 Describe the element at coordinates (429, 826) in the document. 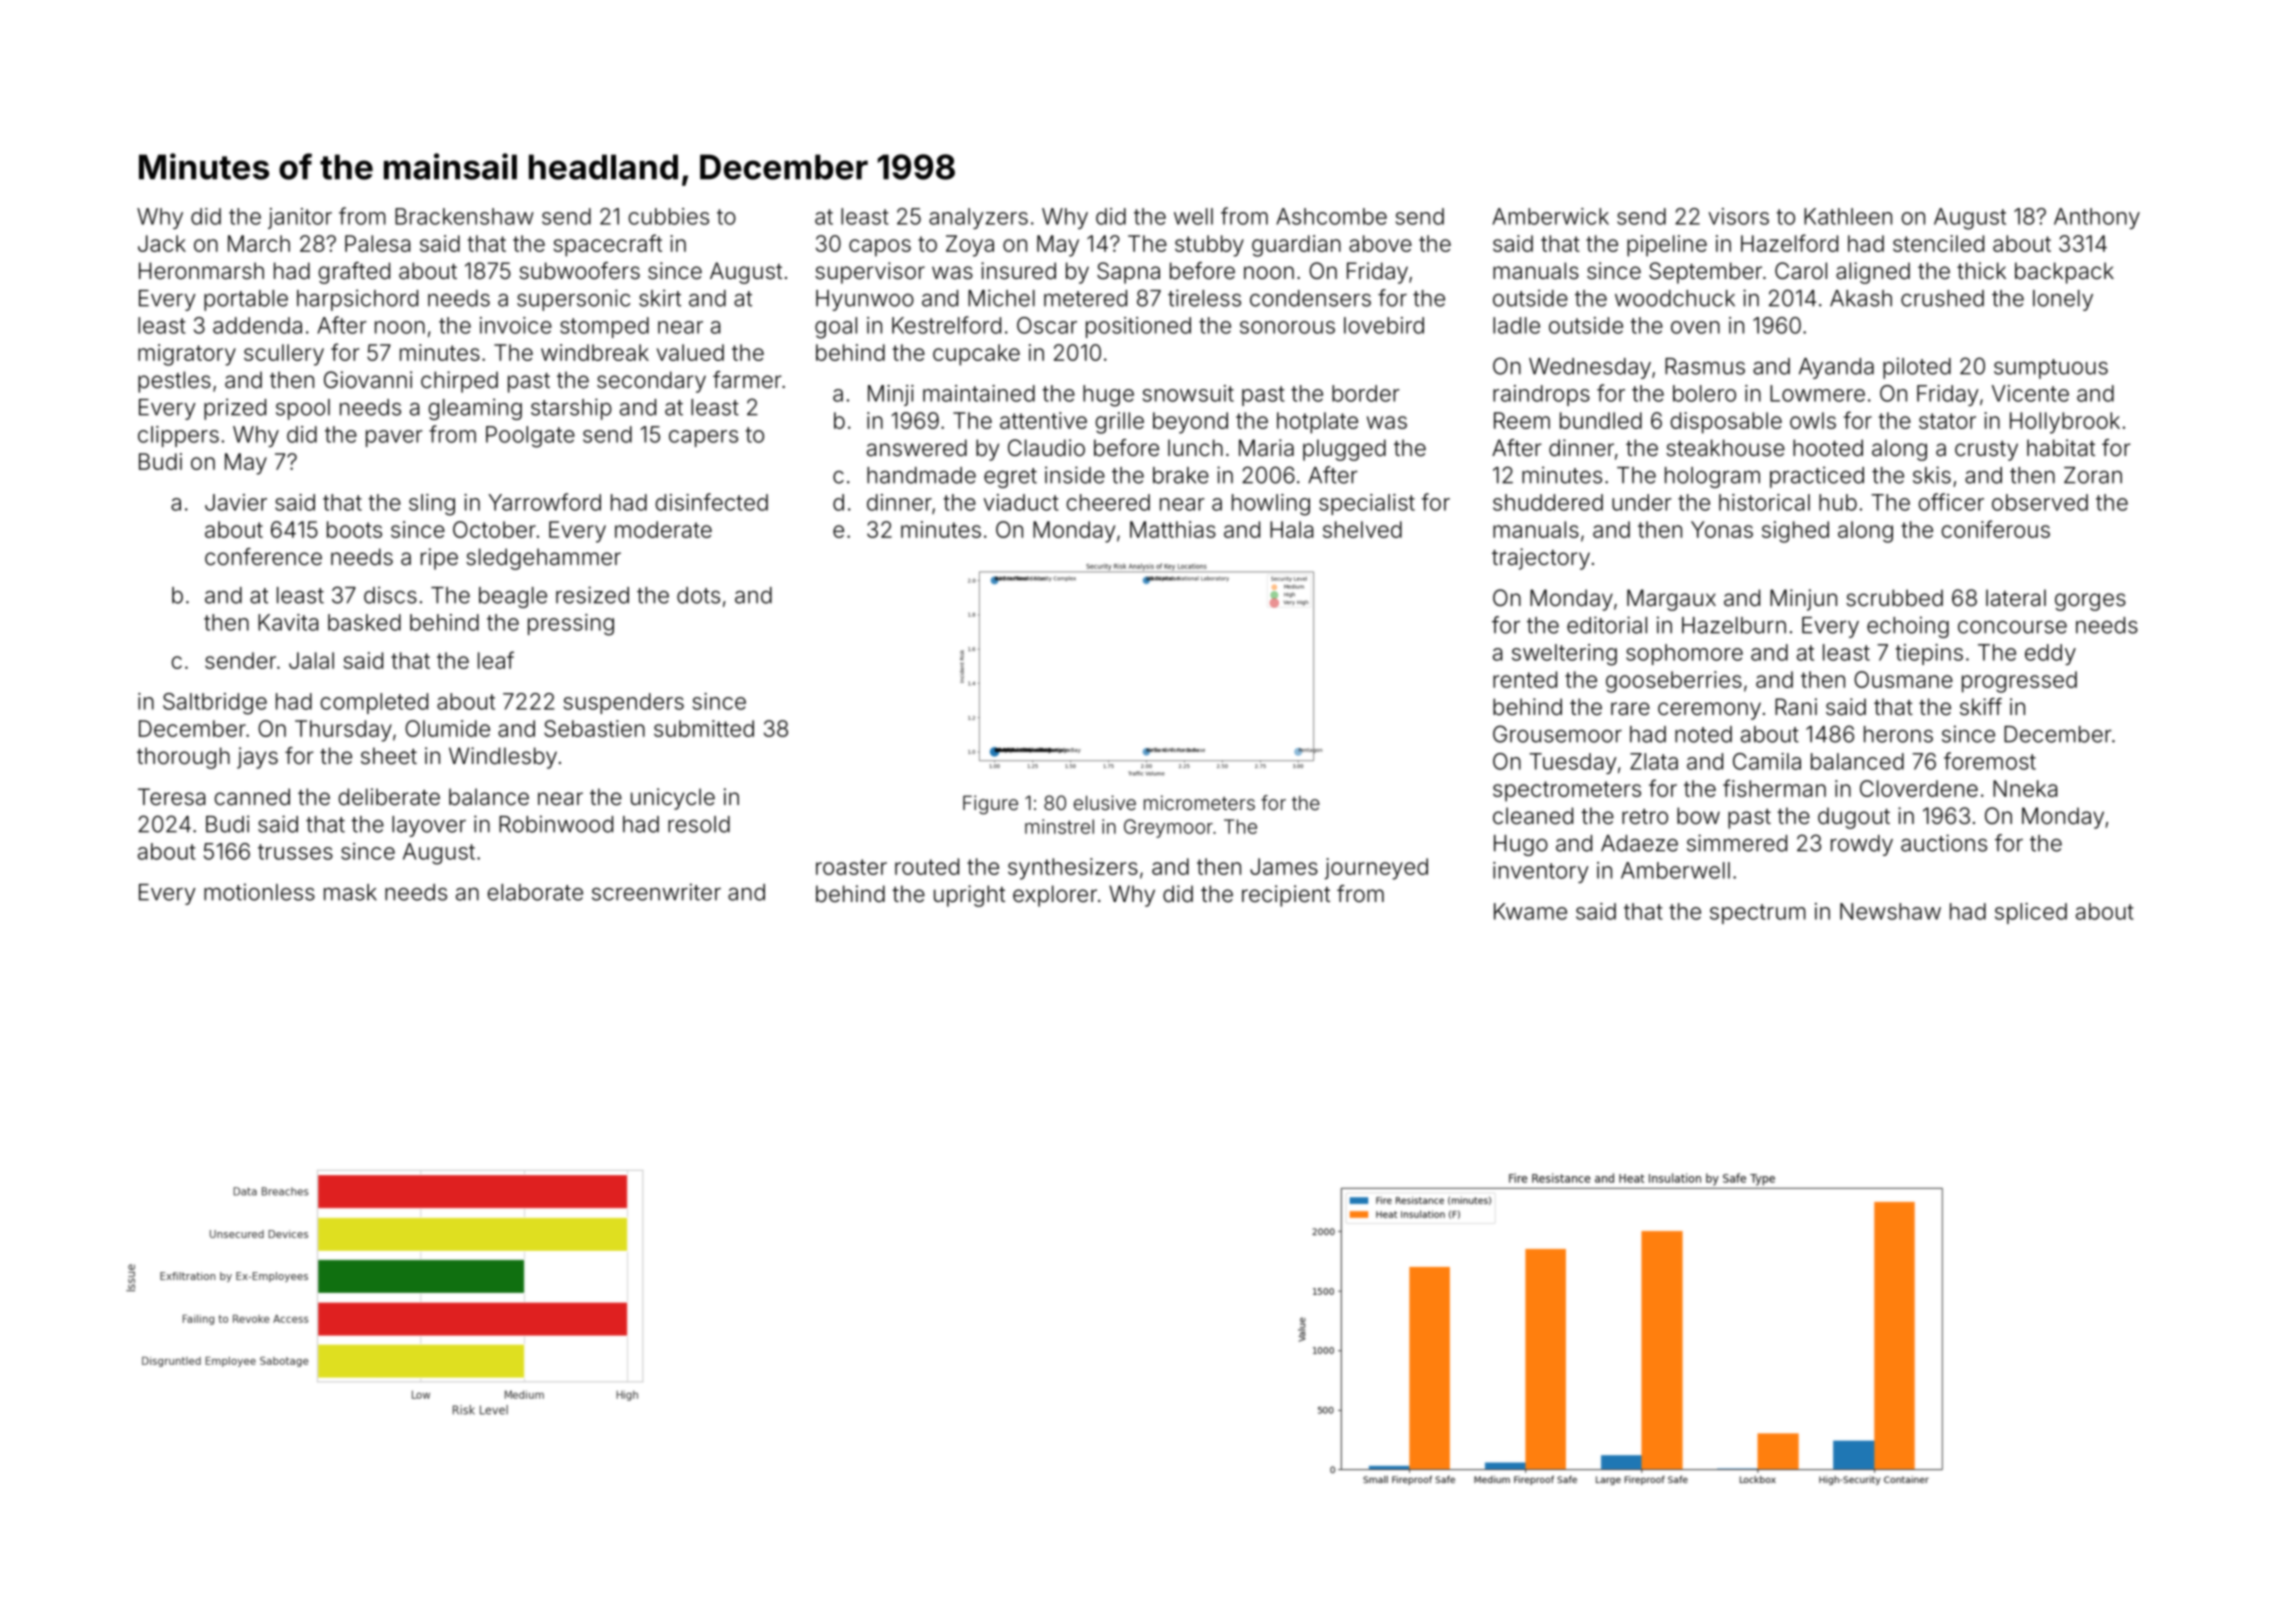

I see `layover` at that location.
